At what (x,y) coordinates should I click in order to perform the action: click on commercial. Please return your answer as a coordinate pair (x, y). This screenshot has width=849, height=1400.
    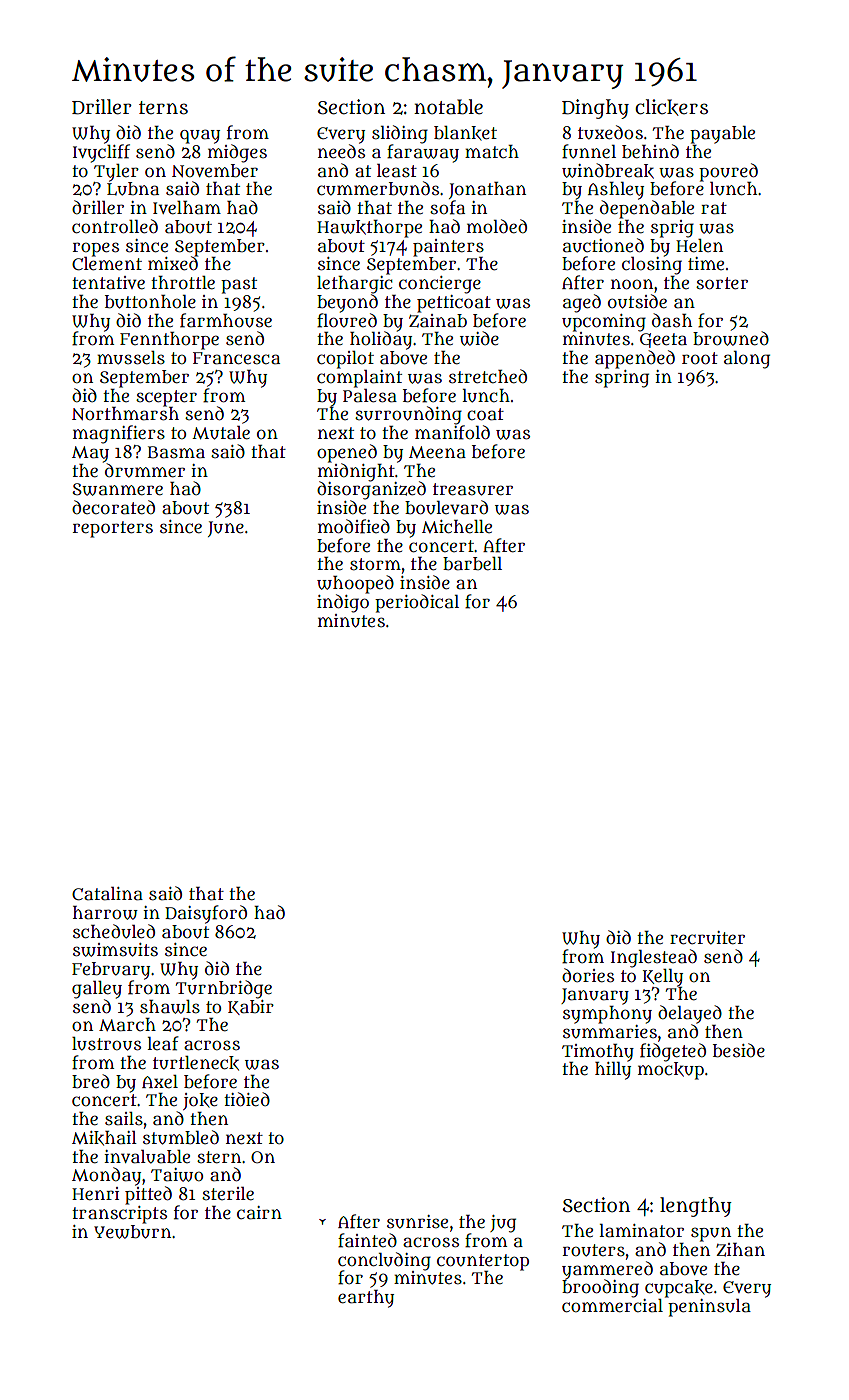
    Looking at the image, I should click on (612, 1306).
